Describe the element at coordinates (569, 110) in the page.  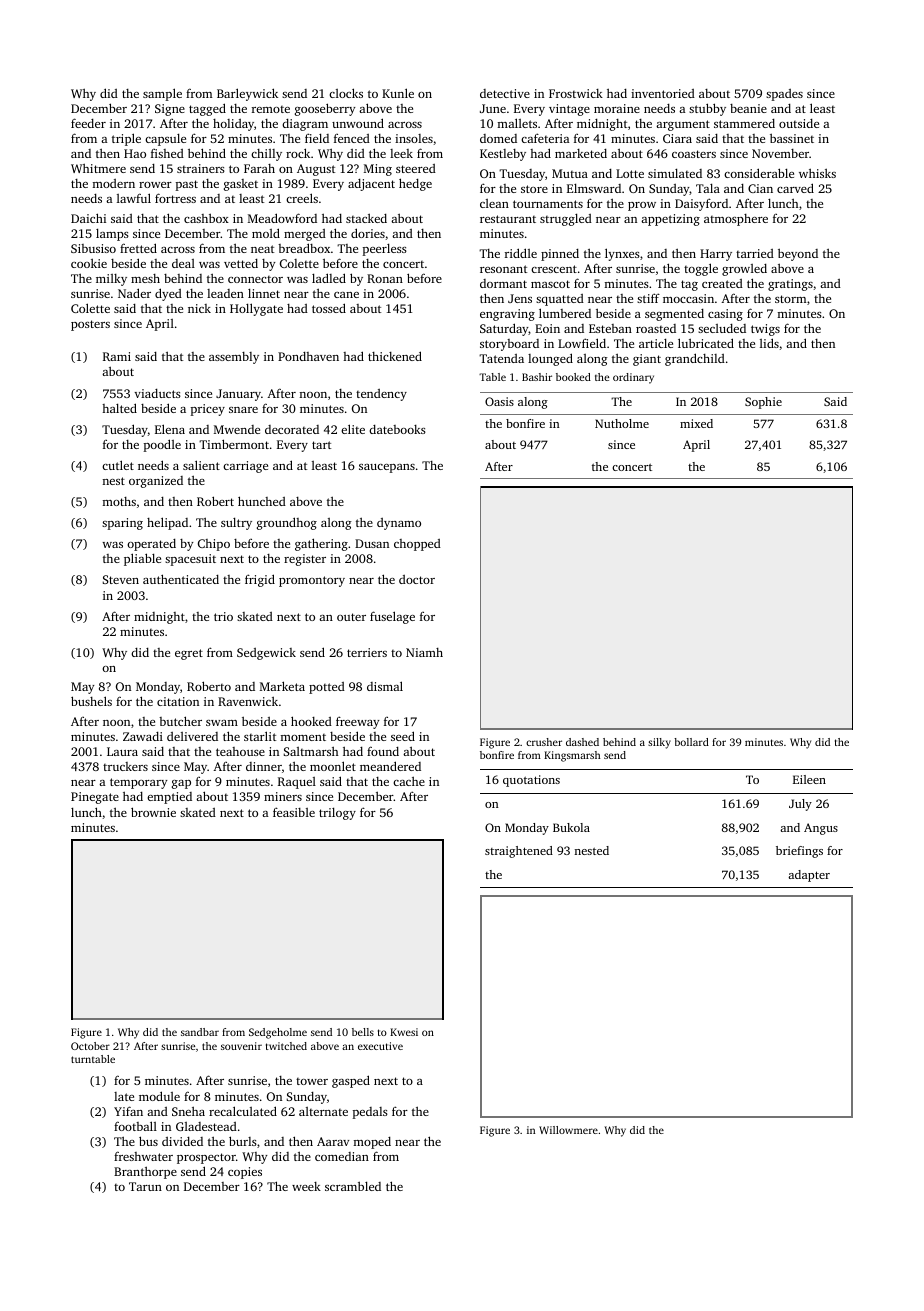
I see `vintage` at that location.
